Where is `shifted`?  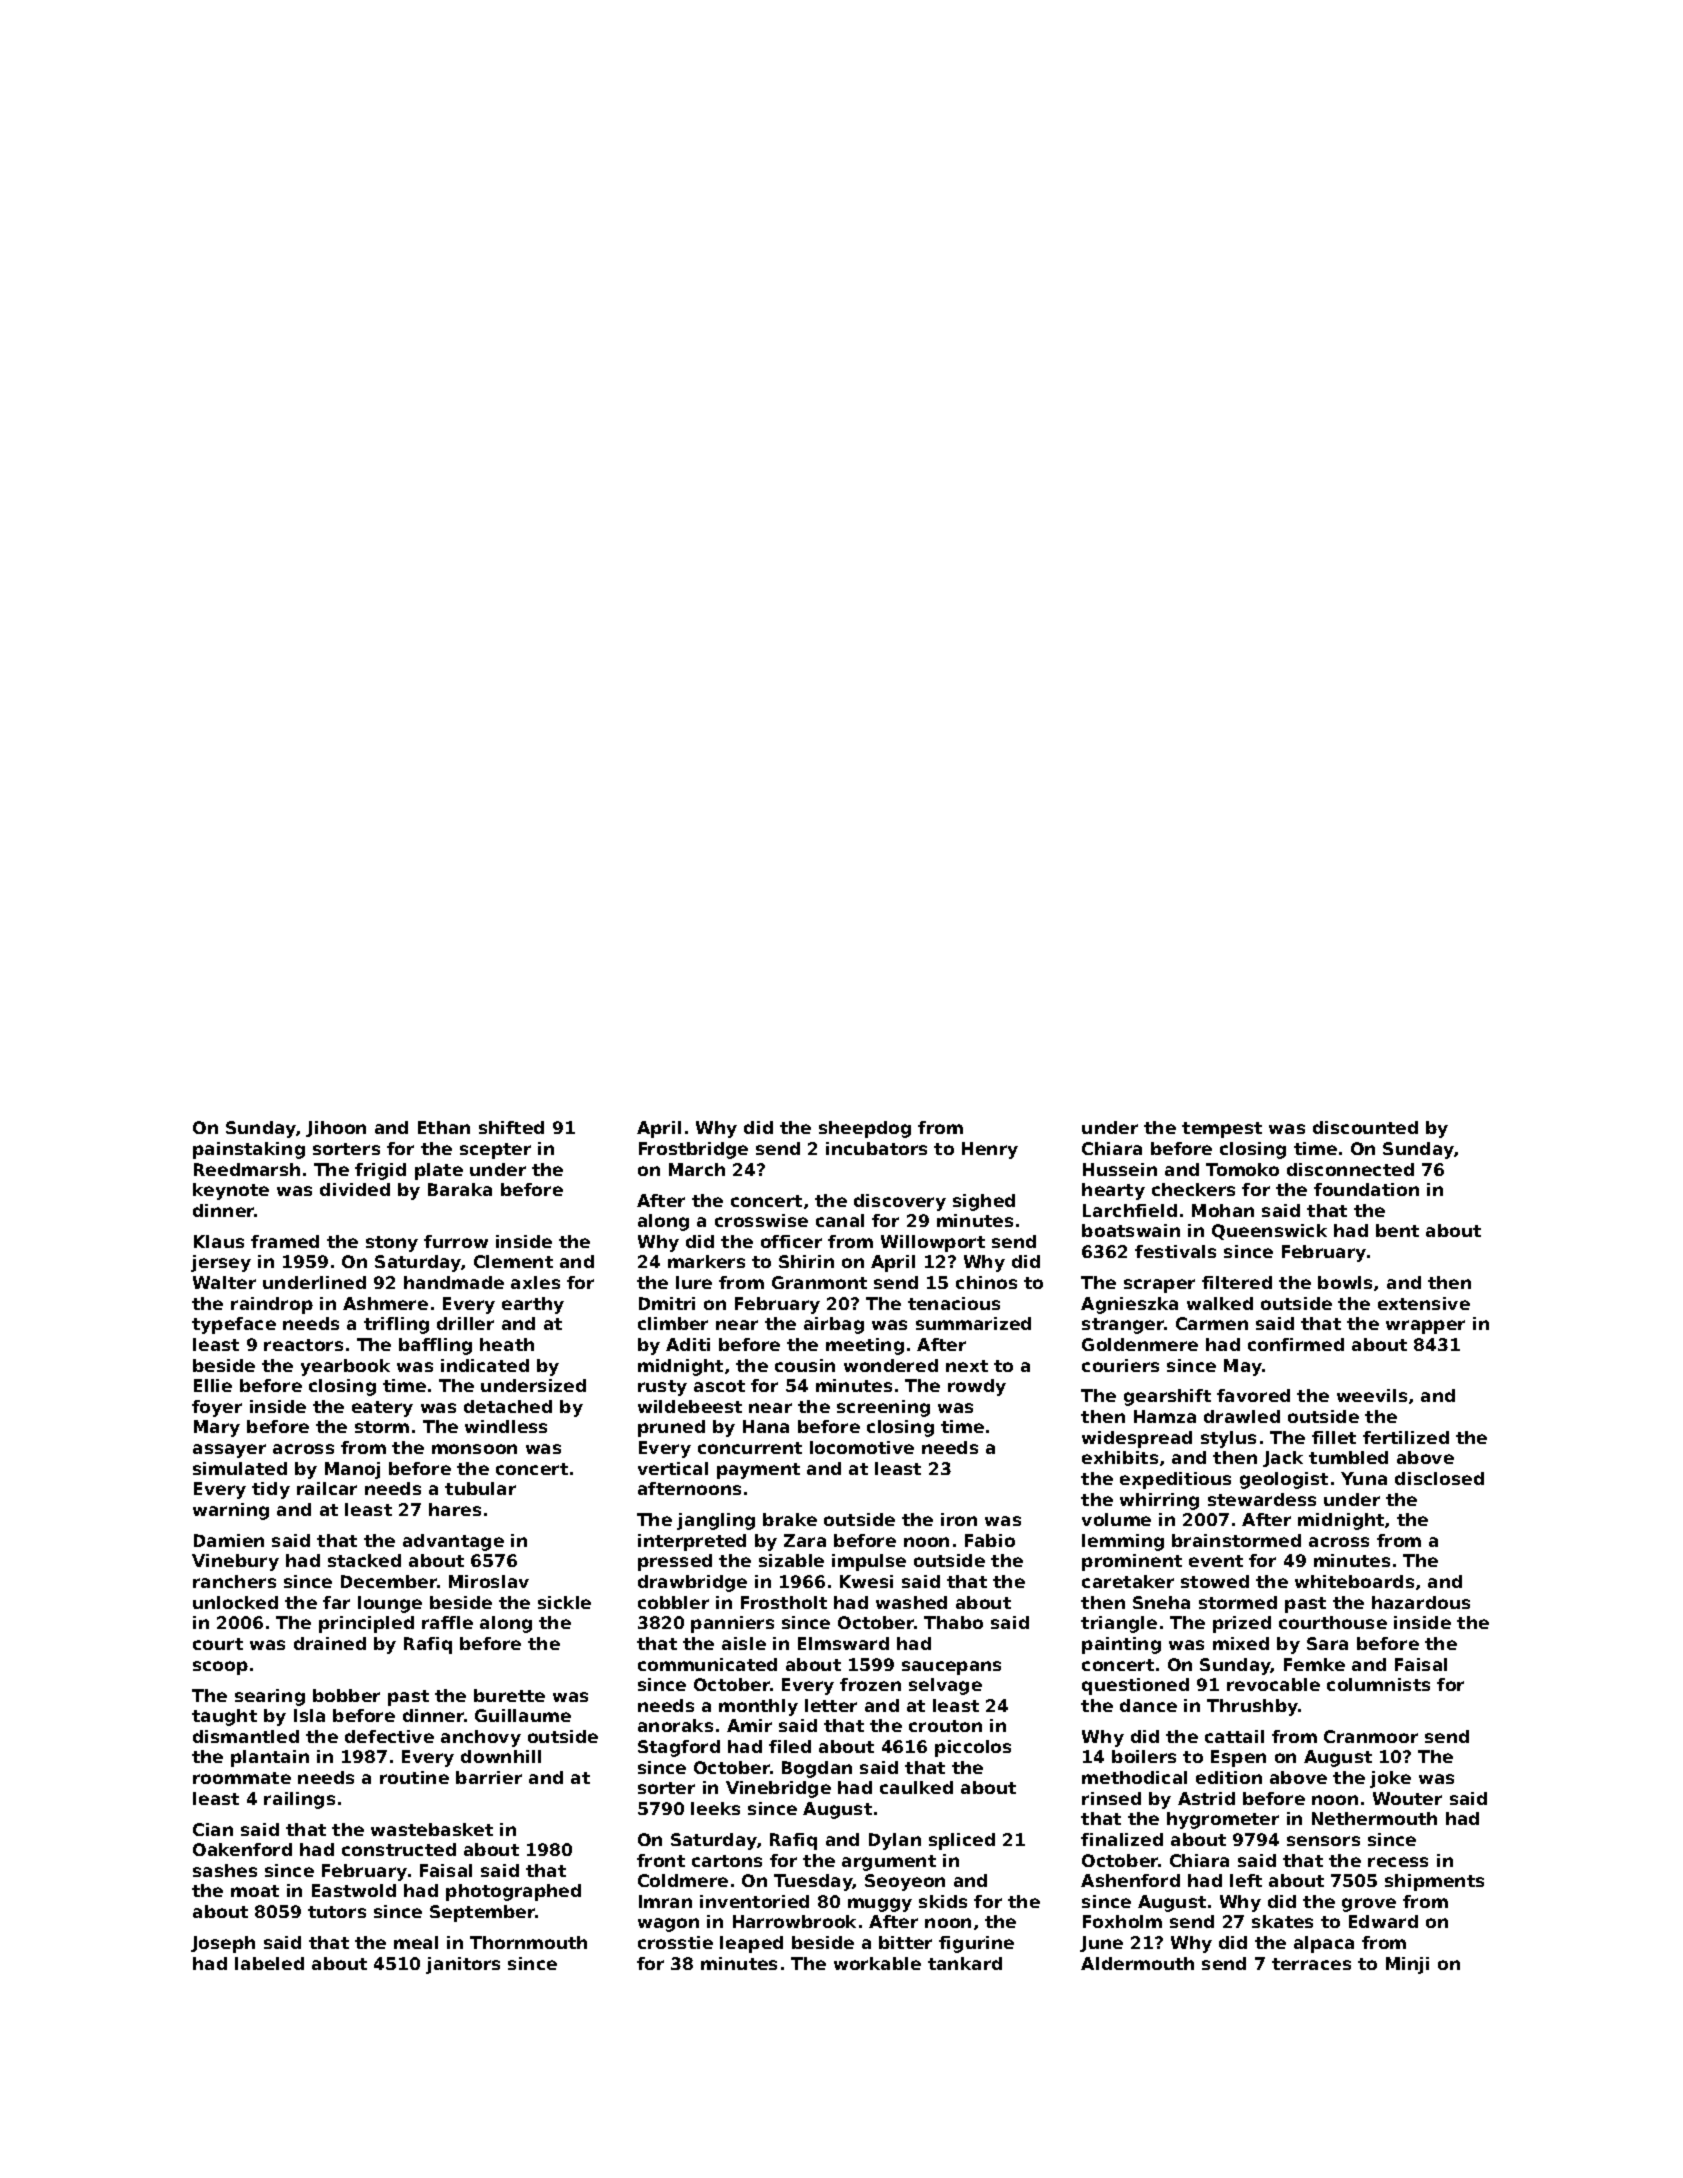
shifted is located at coordinates (511, 1127).
